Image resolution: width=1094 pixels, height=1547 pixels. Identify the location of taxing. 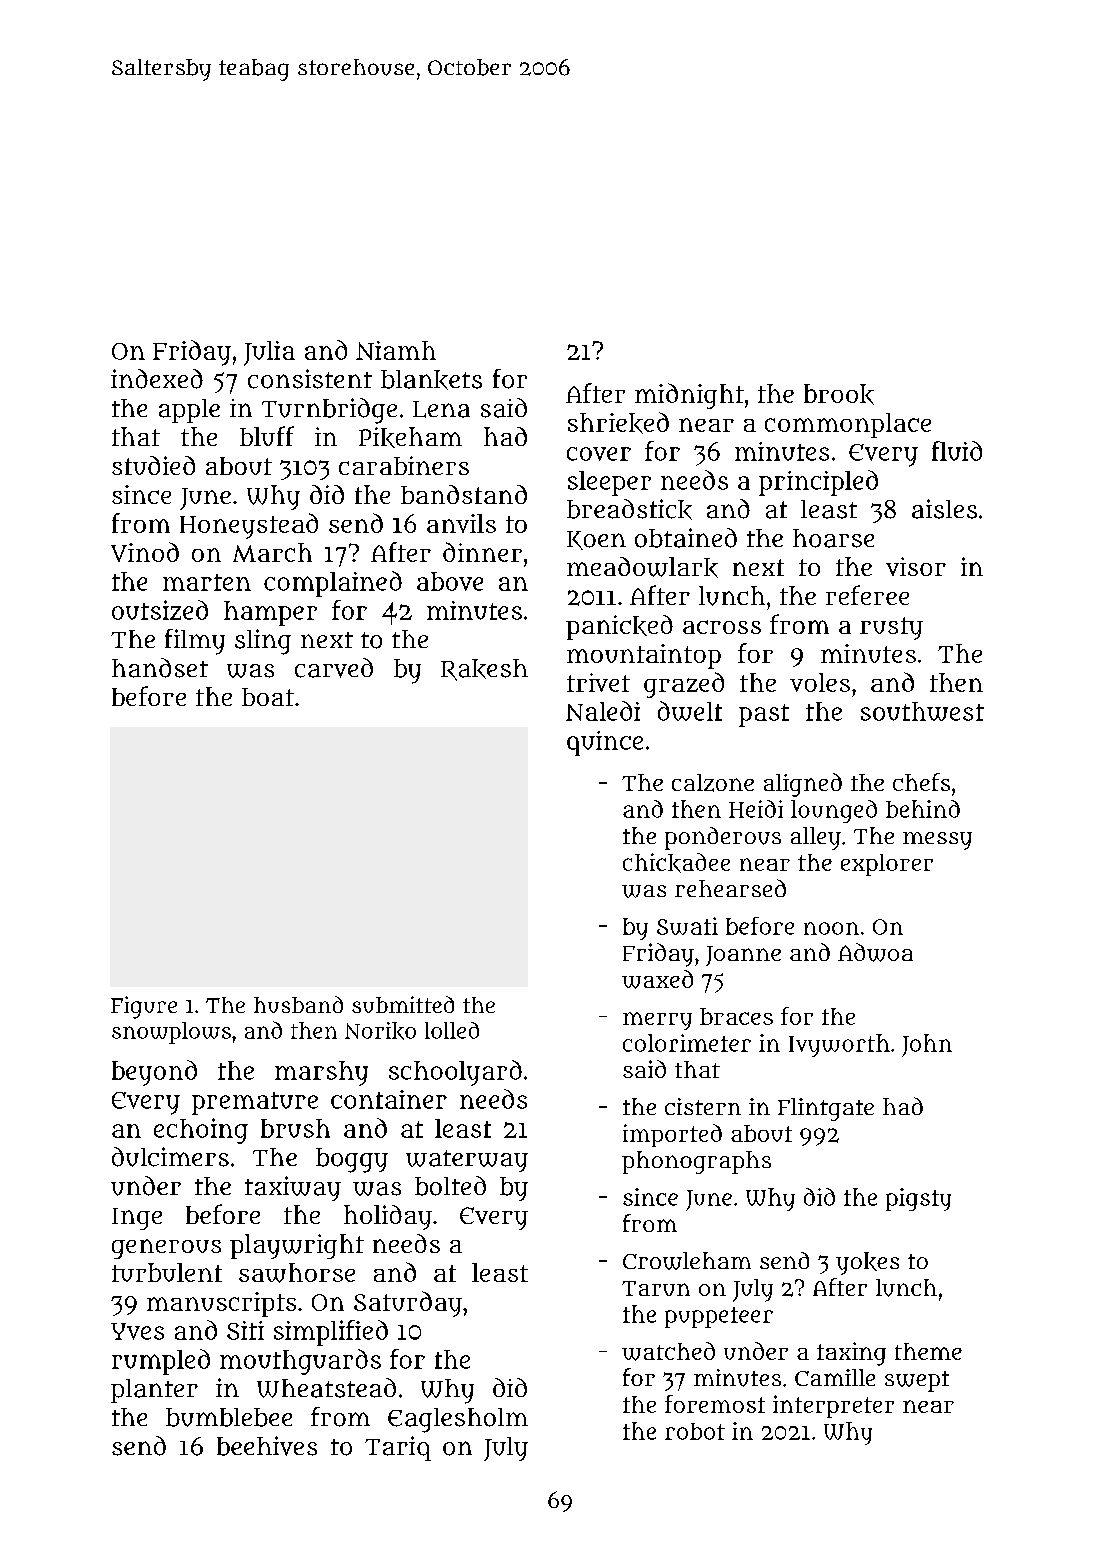
(851, 1354).
